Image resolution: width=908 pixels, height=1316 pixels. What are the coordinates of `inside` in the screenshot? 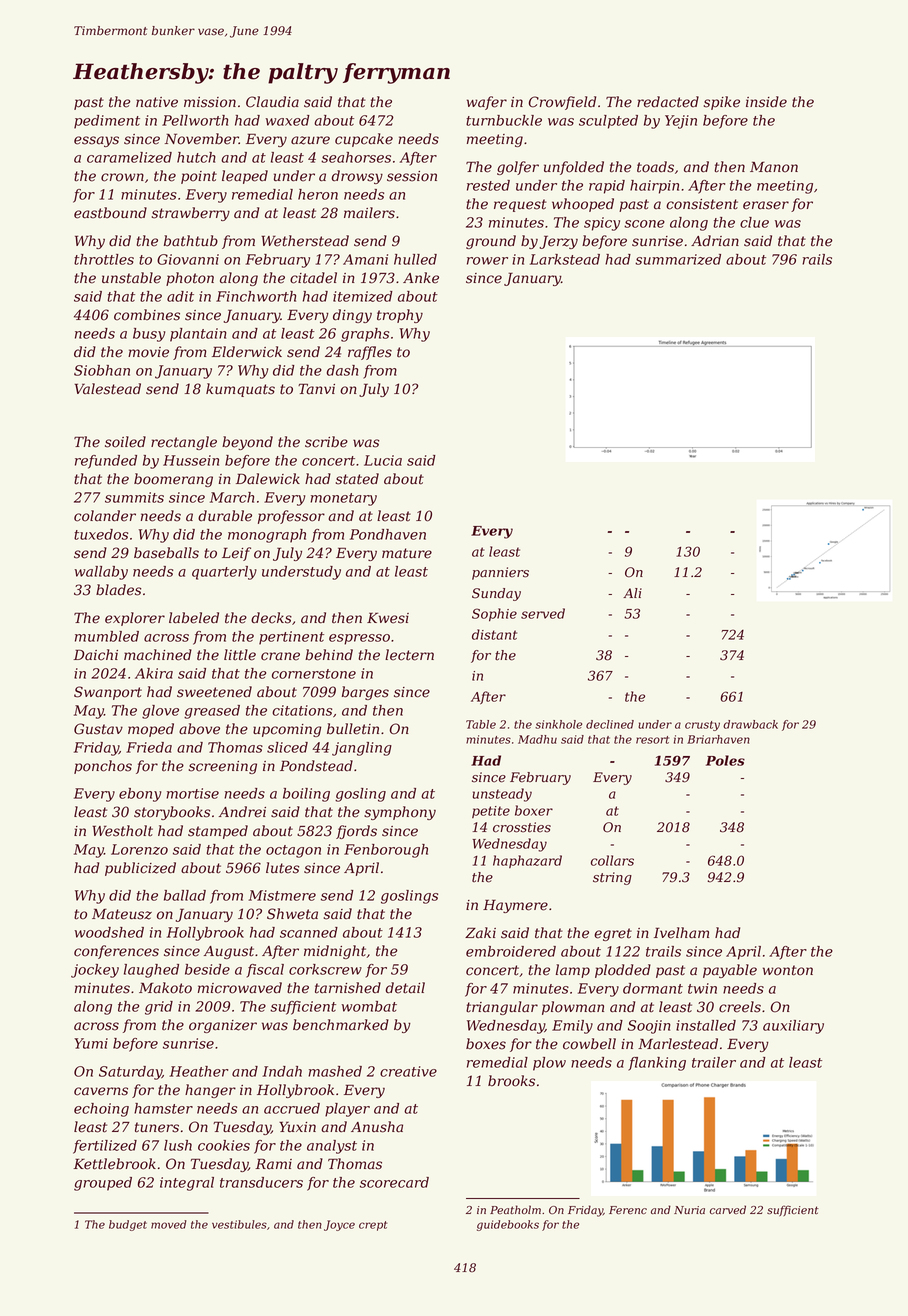 It's located at (766, 102).
